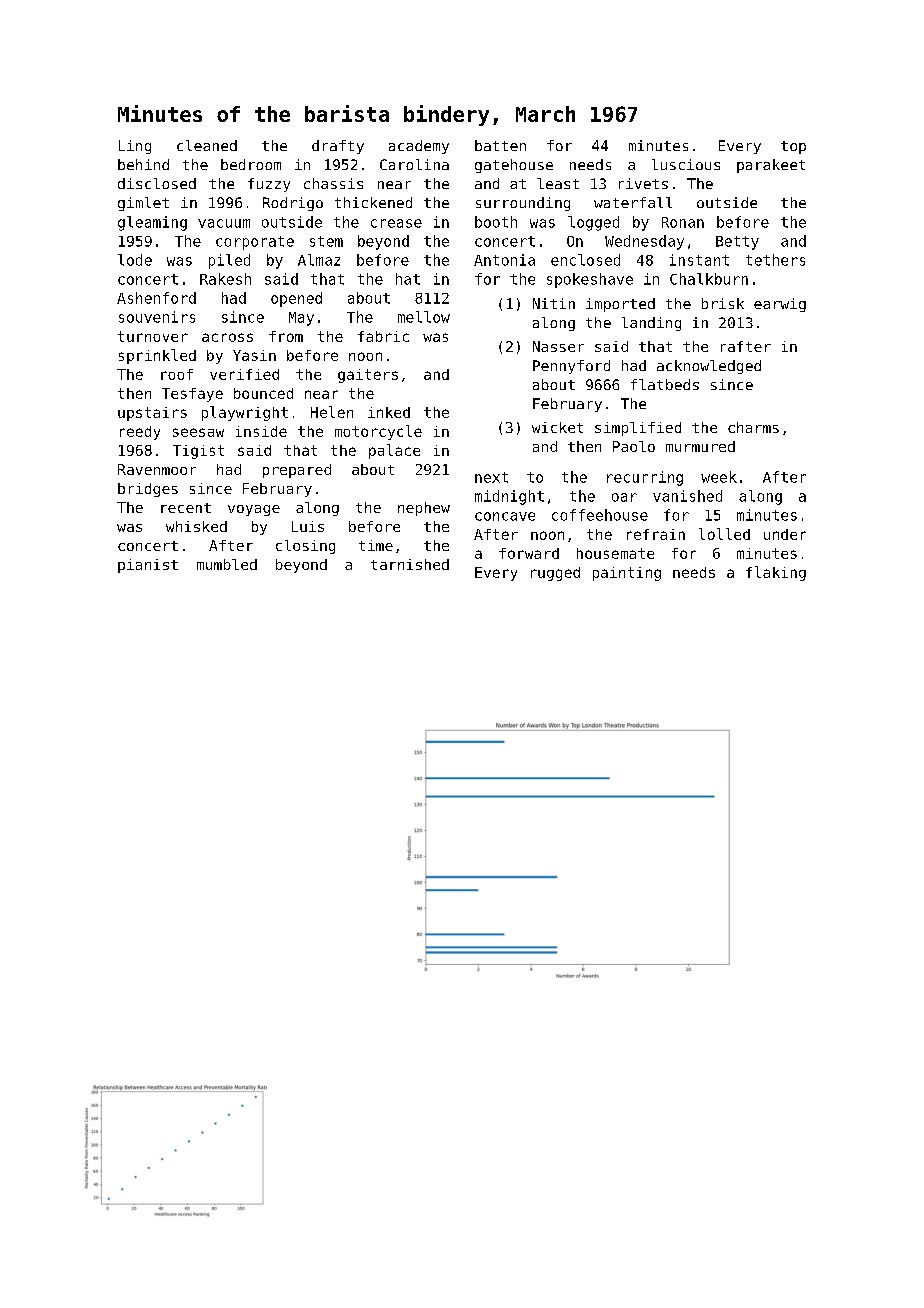 Image resolution: width=924 pixels, height=1308 pixels. What do you see at coordinates (157, 356) in the image?
I see `sprinkled` at bounding box center [157, 356].
